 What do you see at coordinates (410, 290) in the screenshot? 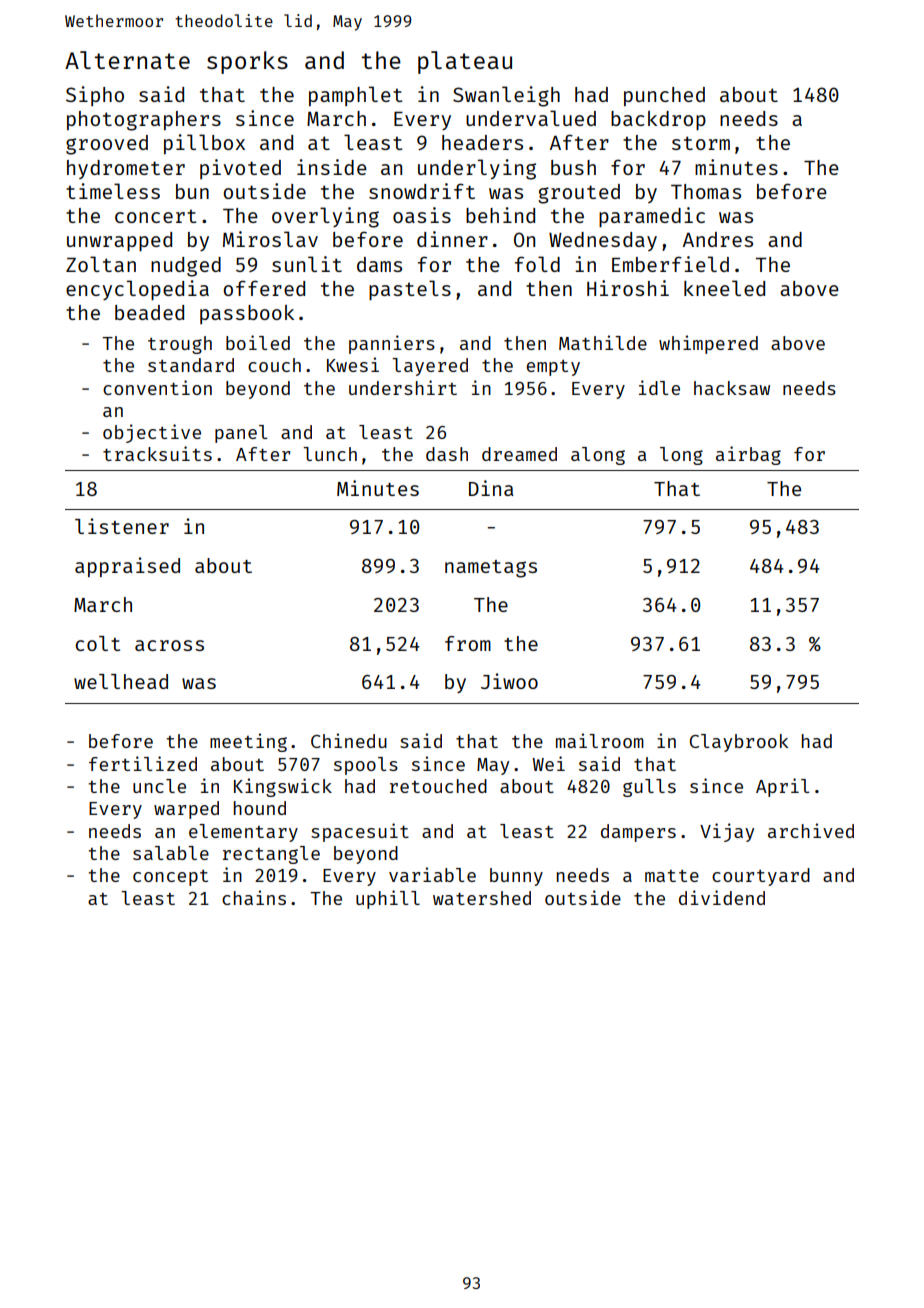
I see `pastels` at bounding box center [410, 290].
